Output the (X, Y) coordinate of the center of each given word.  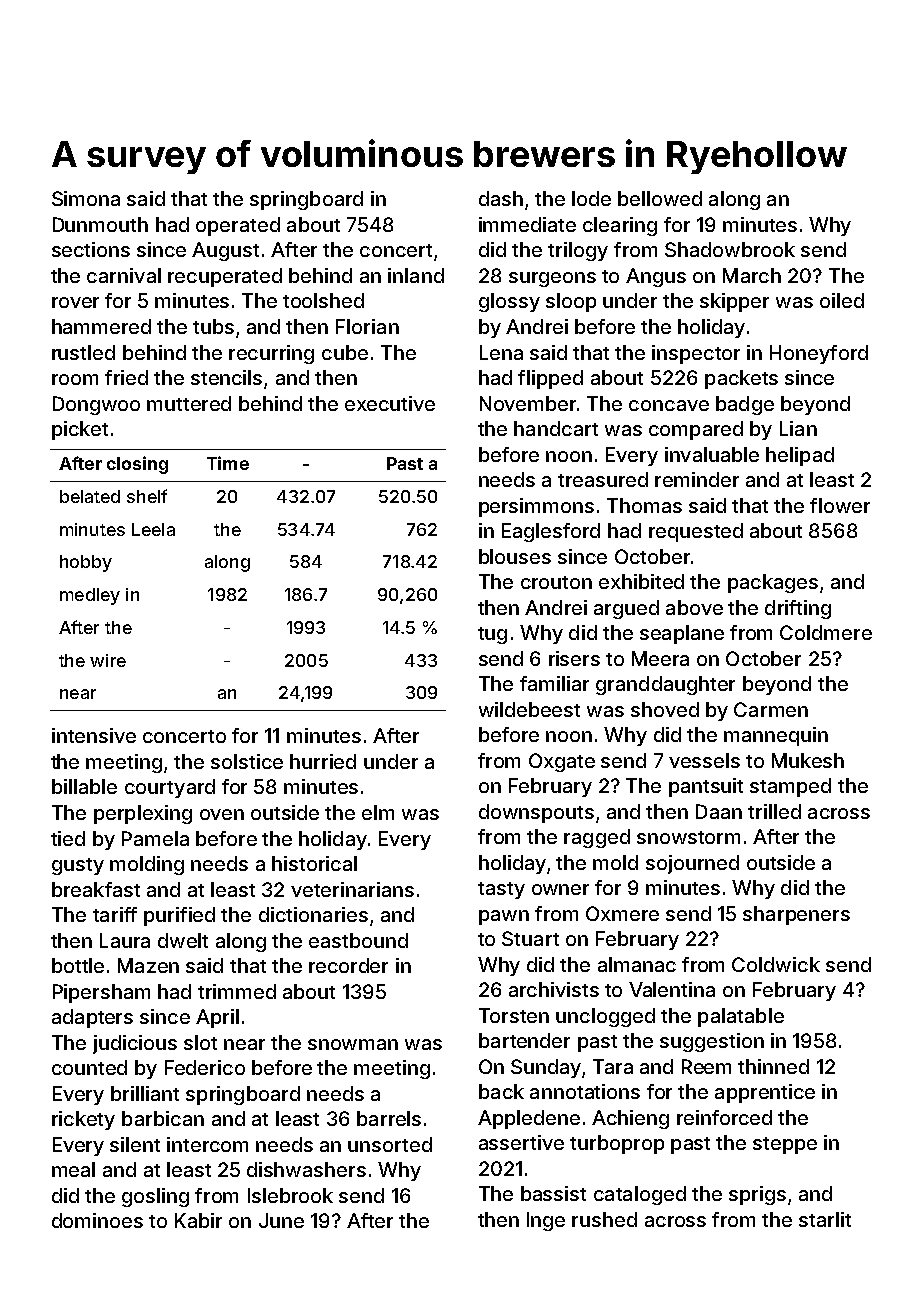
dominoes (97, 1220)
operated (238, 226)
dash (501, 198)
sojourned (692, 864)
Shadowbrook (730, 249)
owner (560, 889)
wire (108, 660)
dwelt (183, 940)
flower (840, 505)
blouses (515, 556)
